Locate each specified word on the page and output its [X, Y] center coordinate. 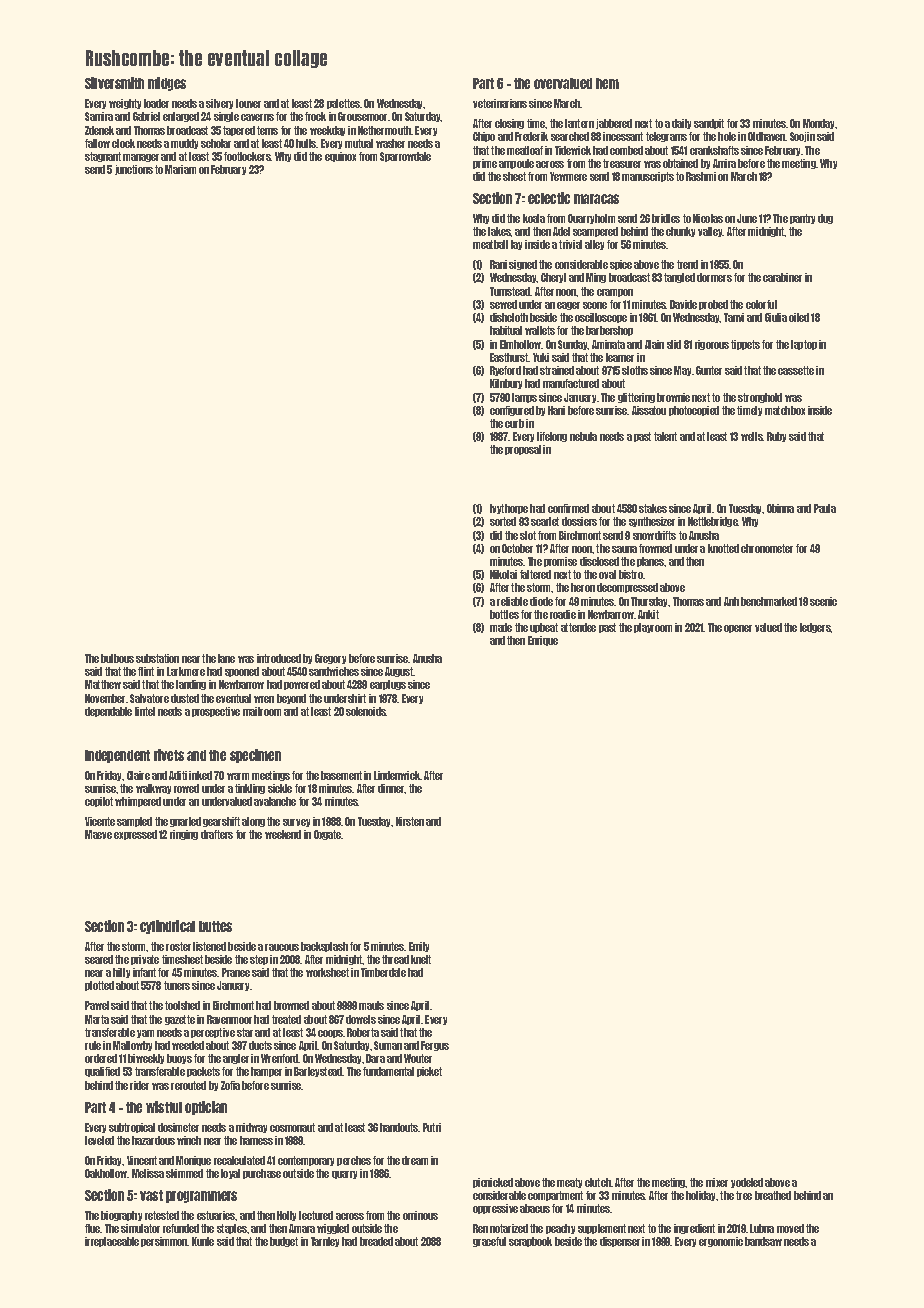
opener [738, 629]
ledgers [815, 628]
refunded [181, 1228]
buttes [215, 926]
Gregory [330, 659]
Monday [818, 124]
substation [157, 658]
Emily [419, 947]
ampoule [516, 164]
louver [248, 103]
